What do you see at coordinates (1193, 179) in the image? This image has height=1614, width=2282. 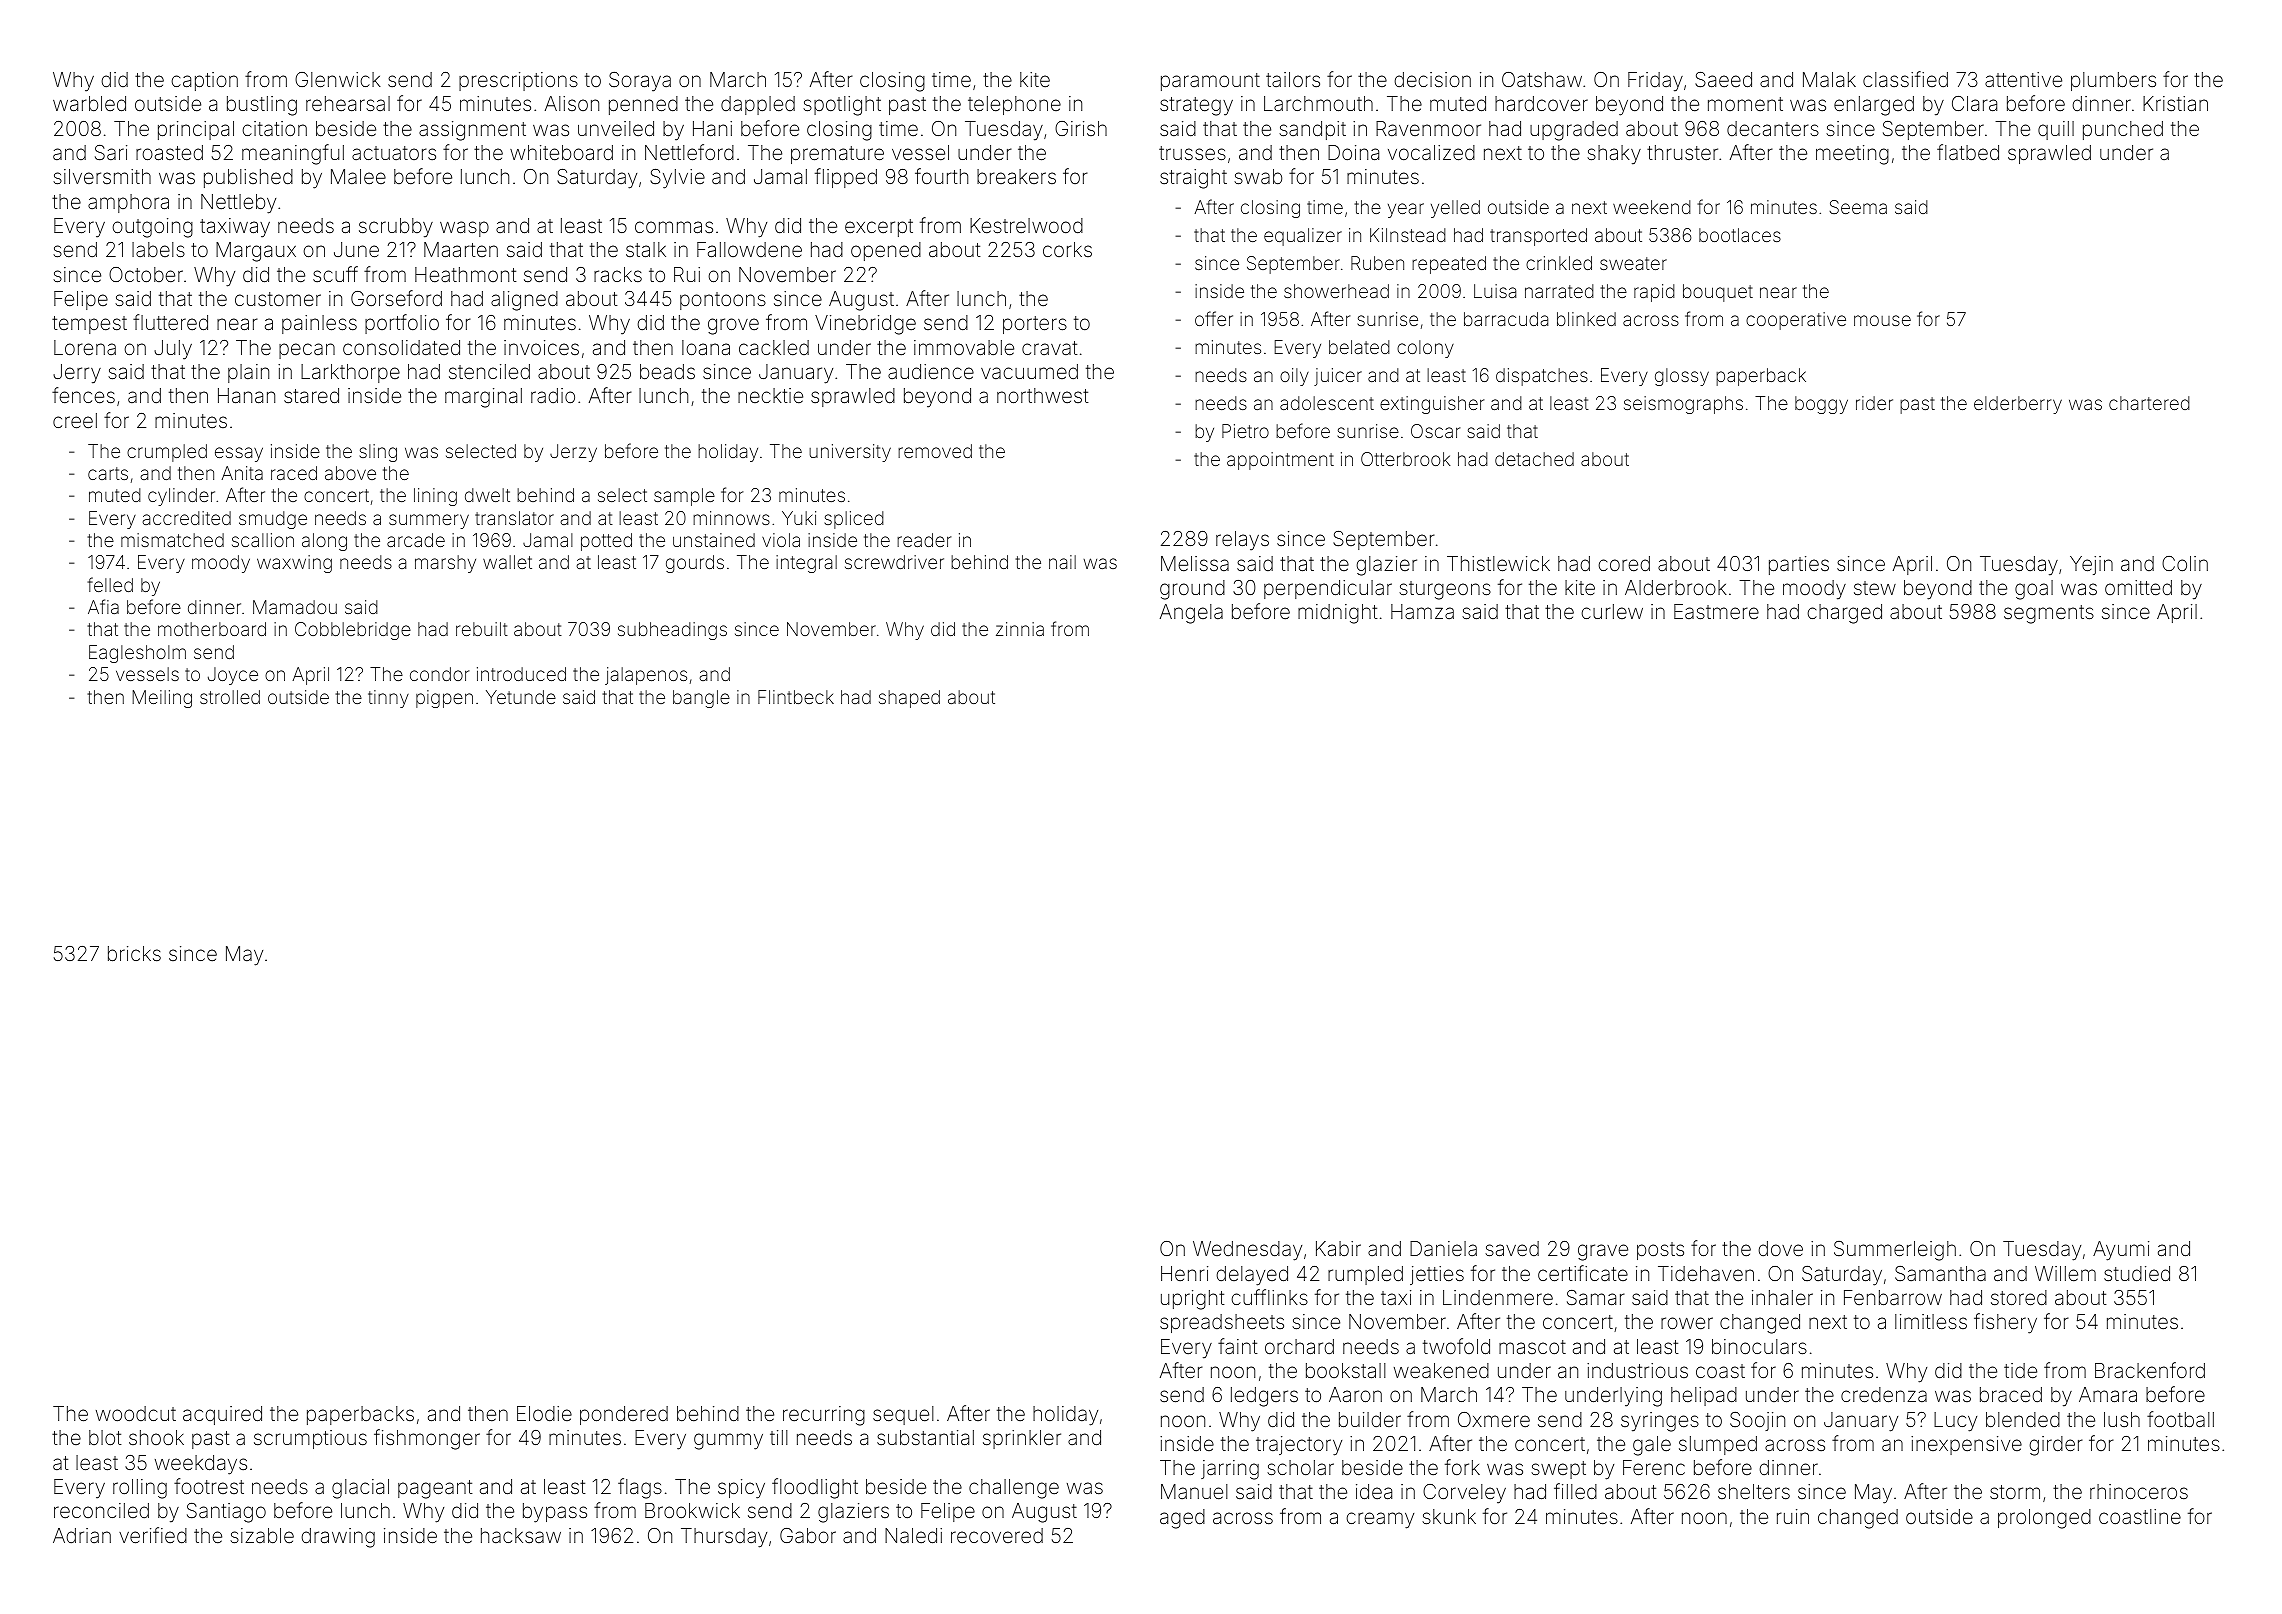 I see `straight` at bounding box center [1193, 179].
